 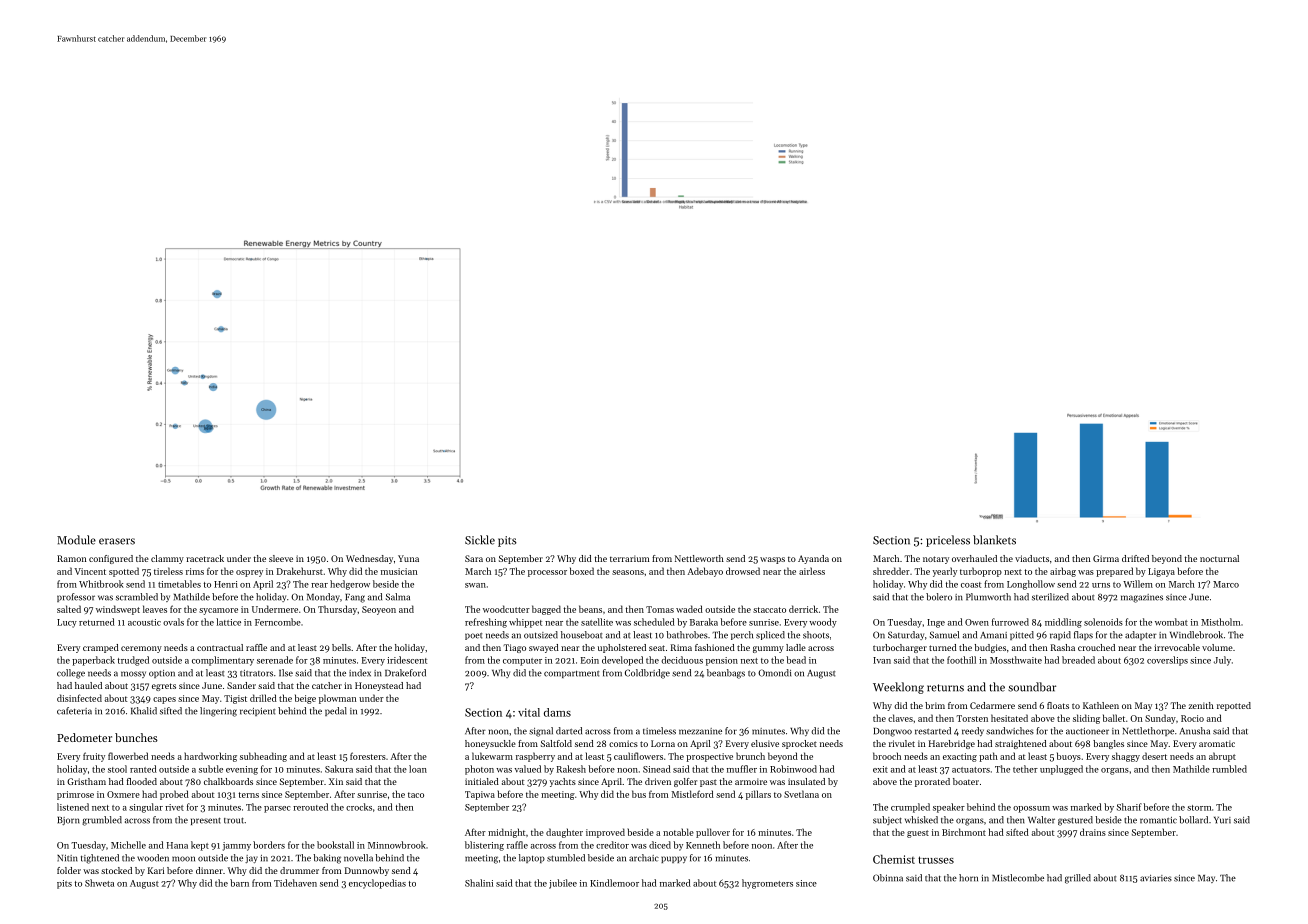 I want to click on golfer, so click(x=685, y=782).
